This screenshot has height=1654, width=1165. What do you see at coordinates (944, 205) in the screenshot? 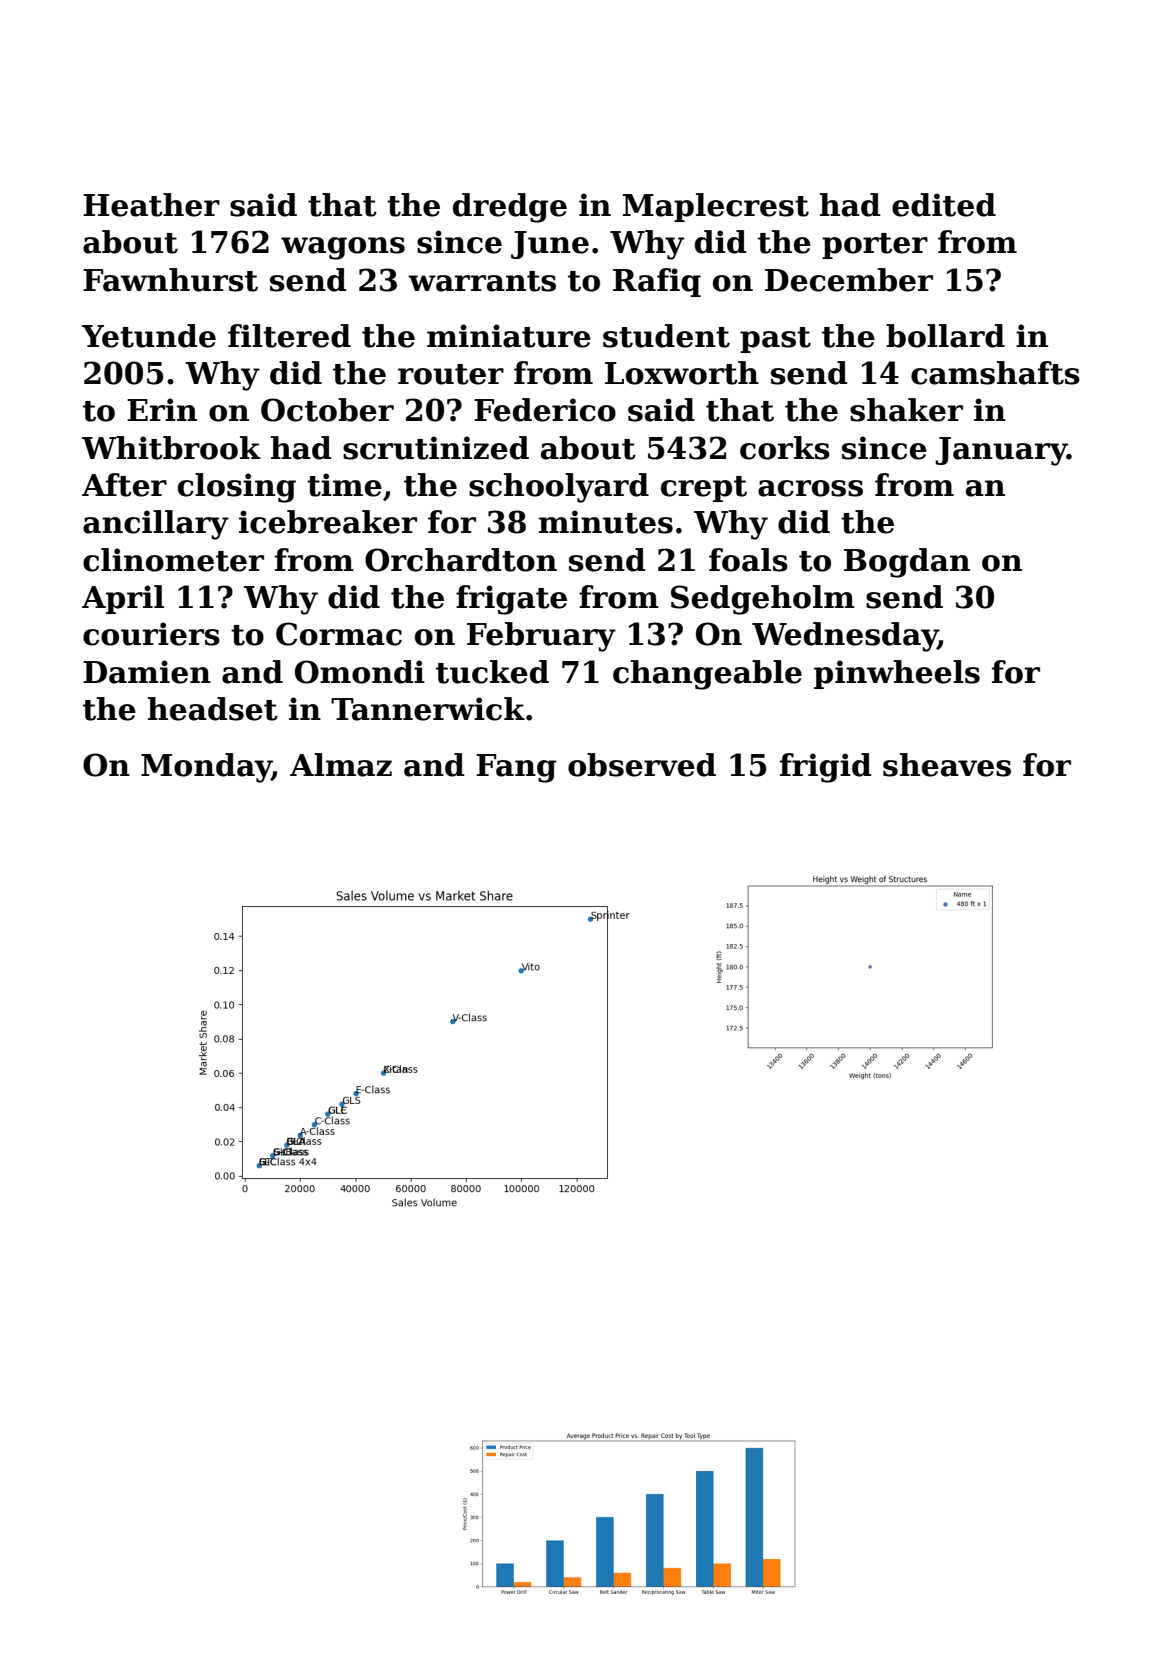
I see `edited` at bounding box center [944, 205].
